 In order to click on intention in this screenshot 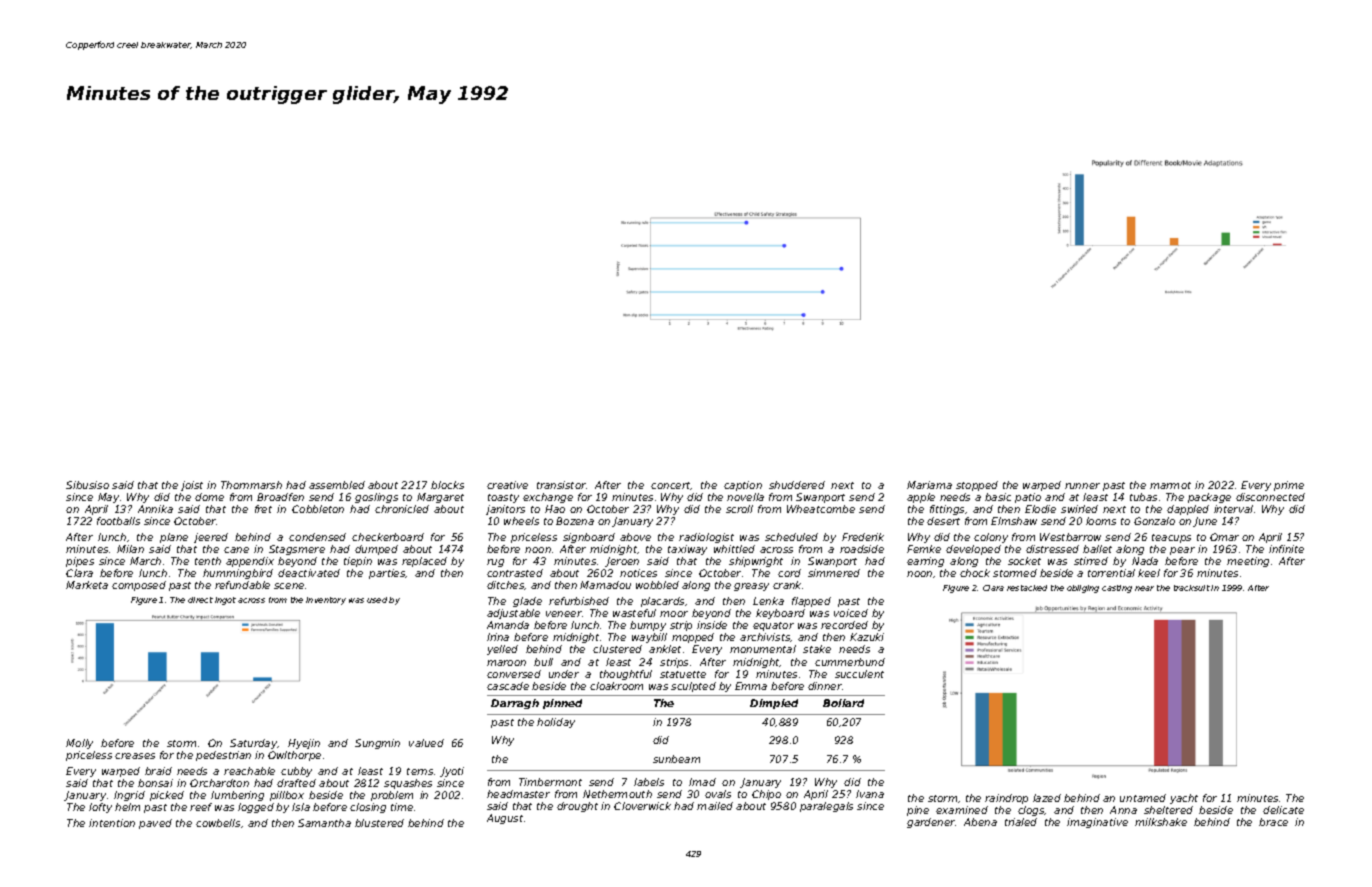, I will do `click(112, 823)`.
